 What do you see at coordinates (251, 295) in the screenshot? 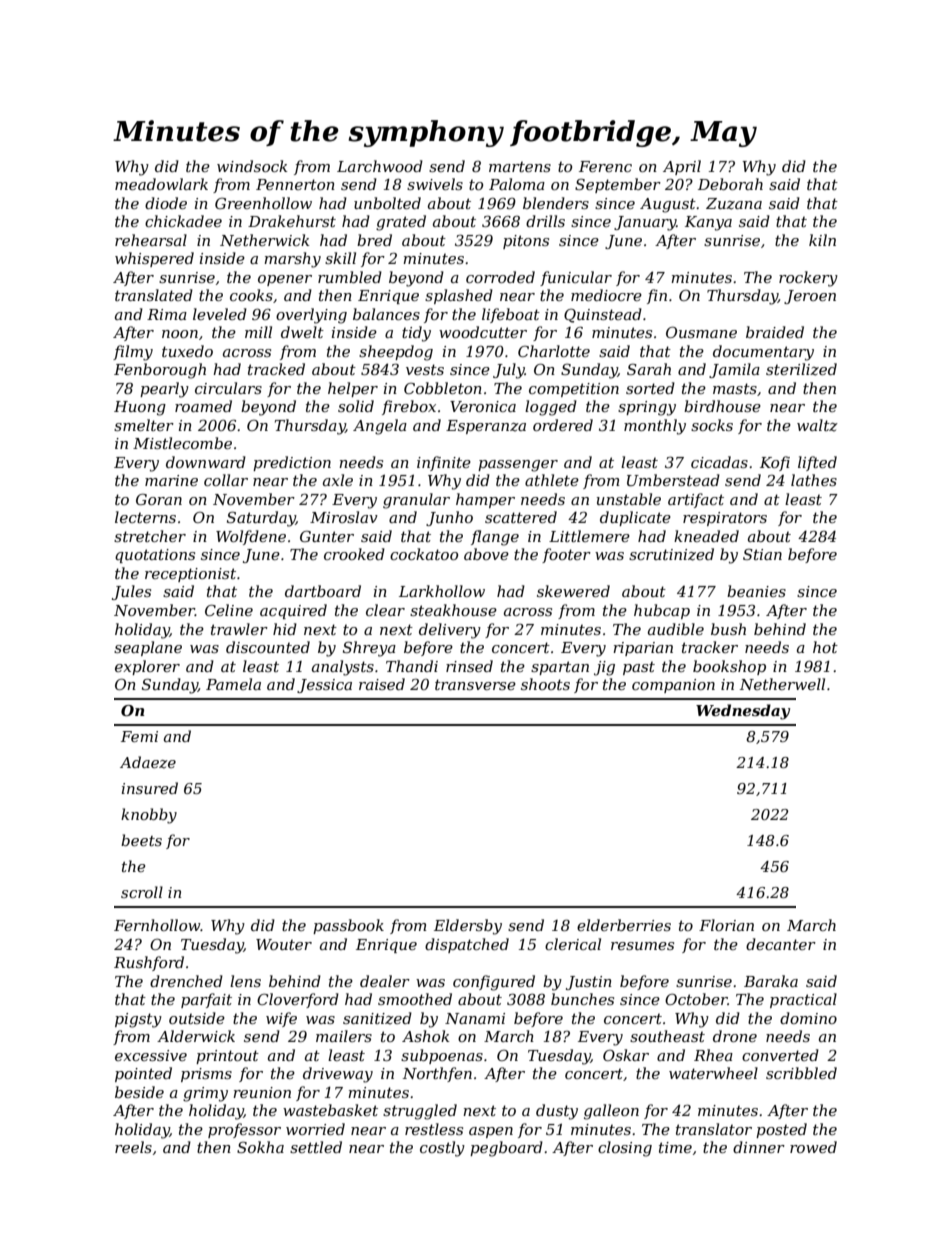
I see `cooks` at bounding box center [251, 295].
